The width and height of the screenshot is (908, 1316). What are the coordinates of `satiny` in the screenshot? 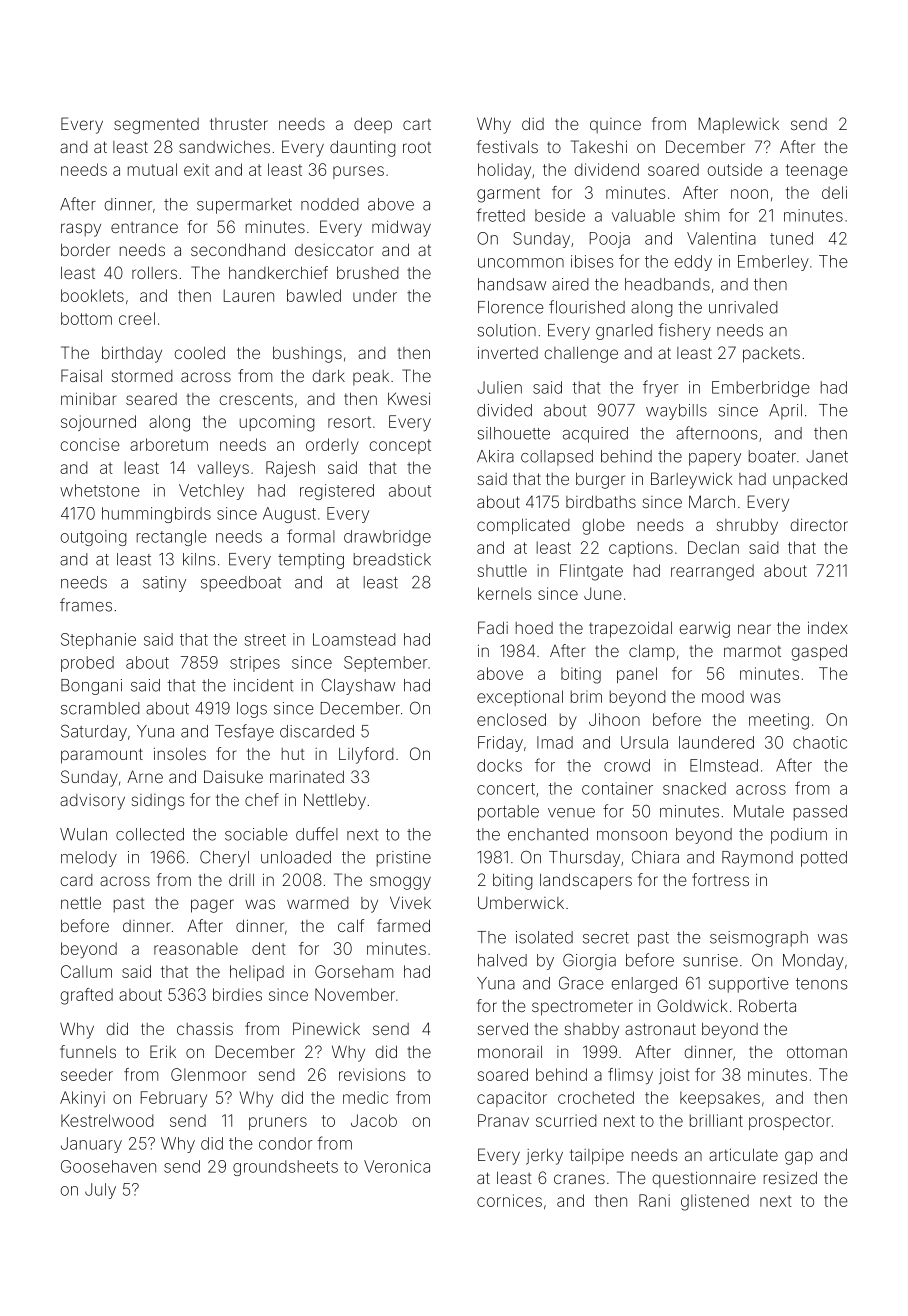 It's located at (164, 584).
